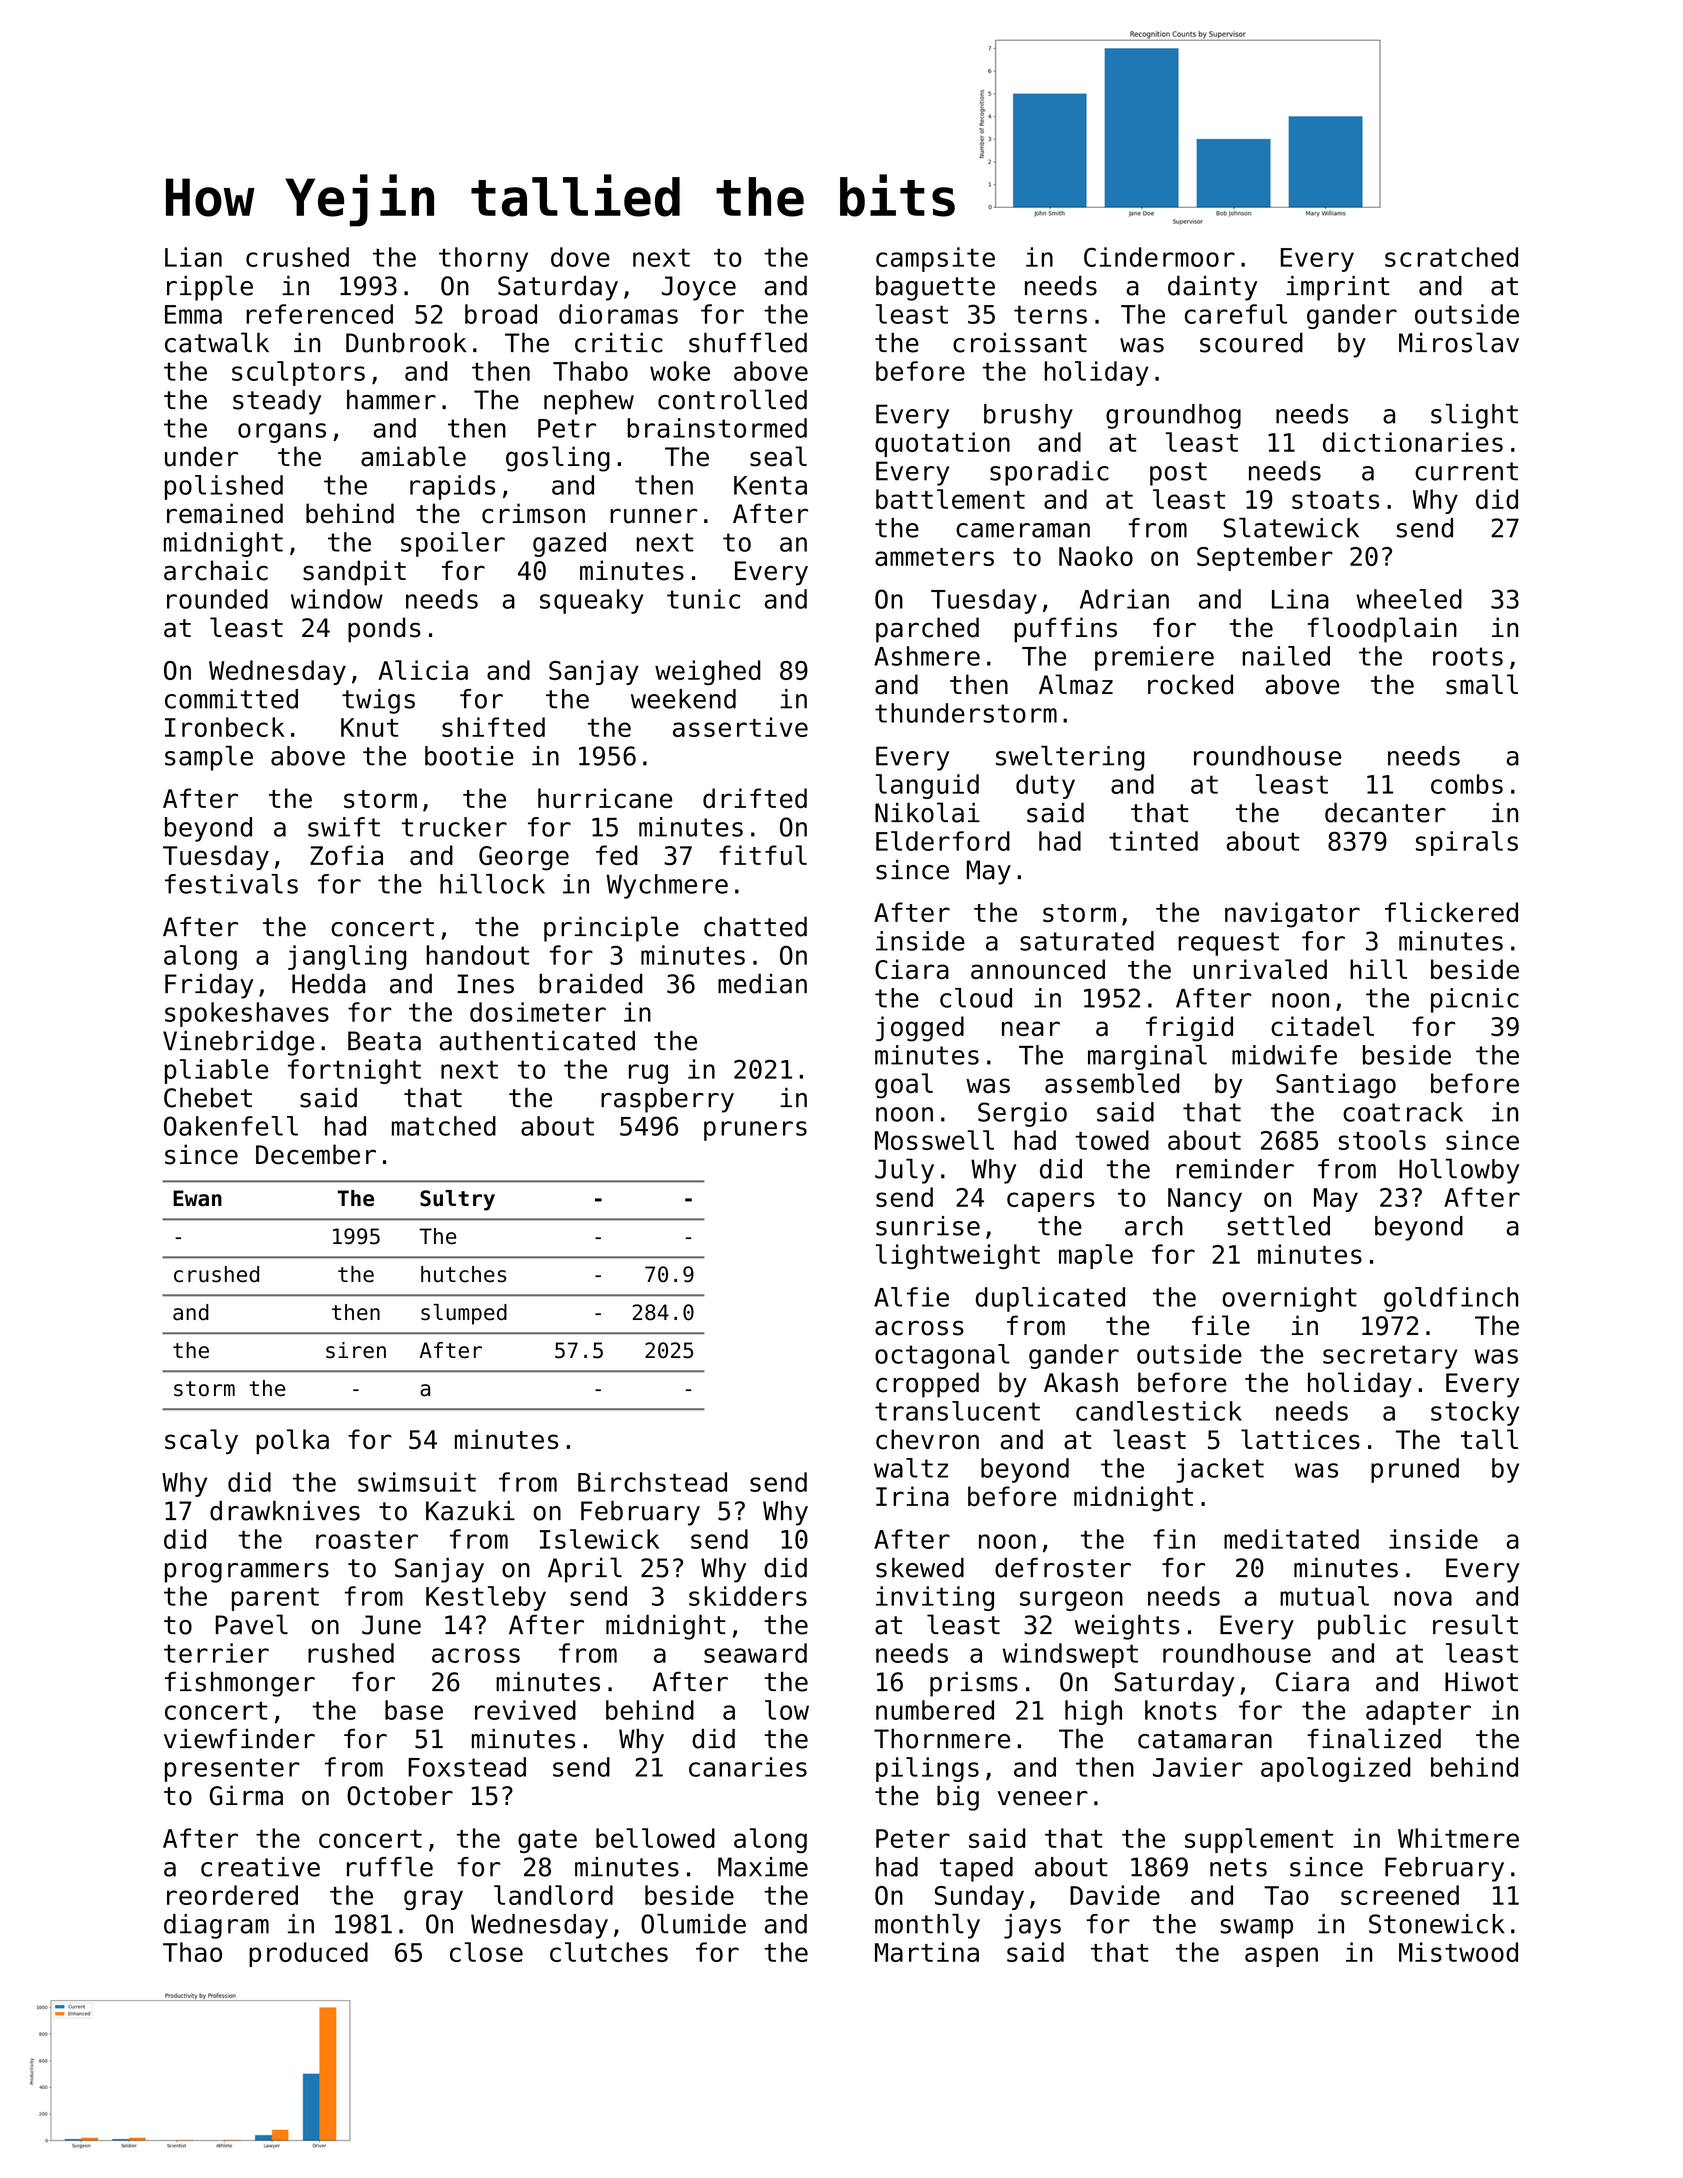 The image size is (1683, 2178). What do you see at coordinates (1336, 1086) in the screenshot?
I see `Santiago` at bounding box center [1336, 1086].
